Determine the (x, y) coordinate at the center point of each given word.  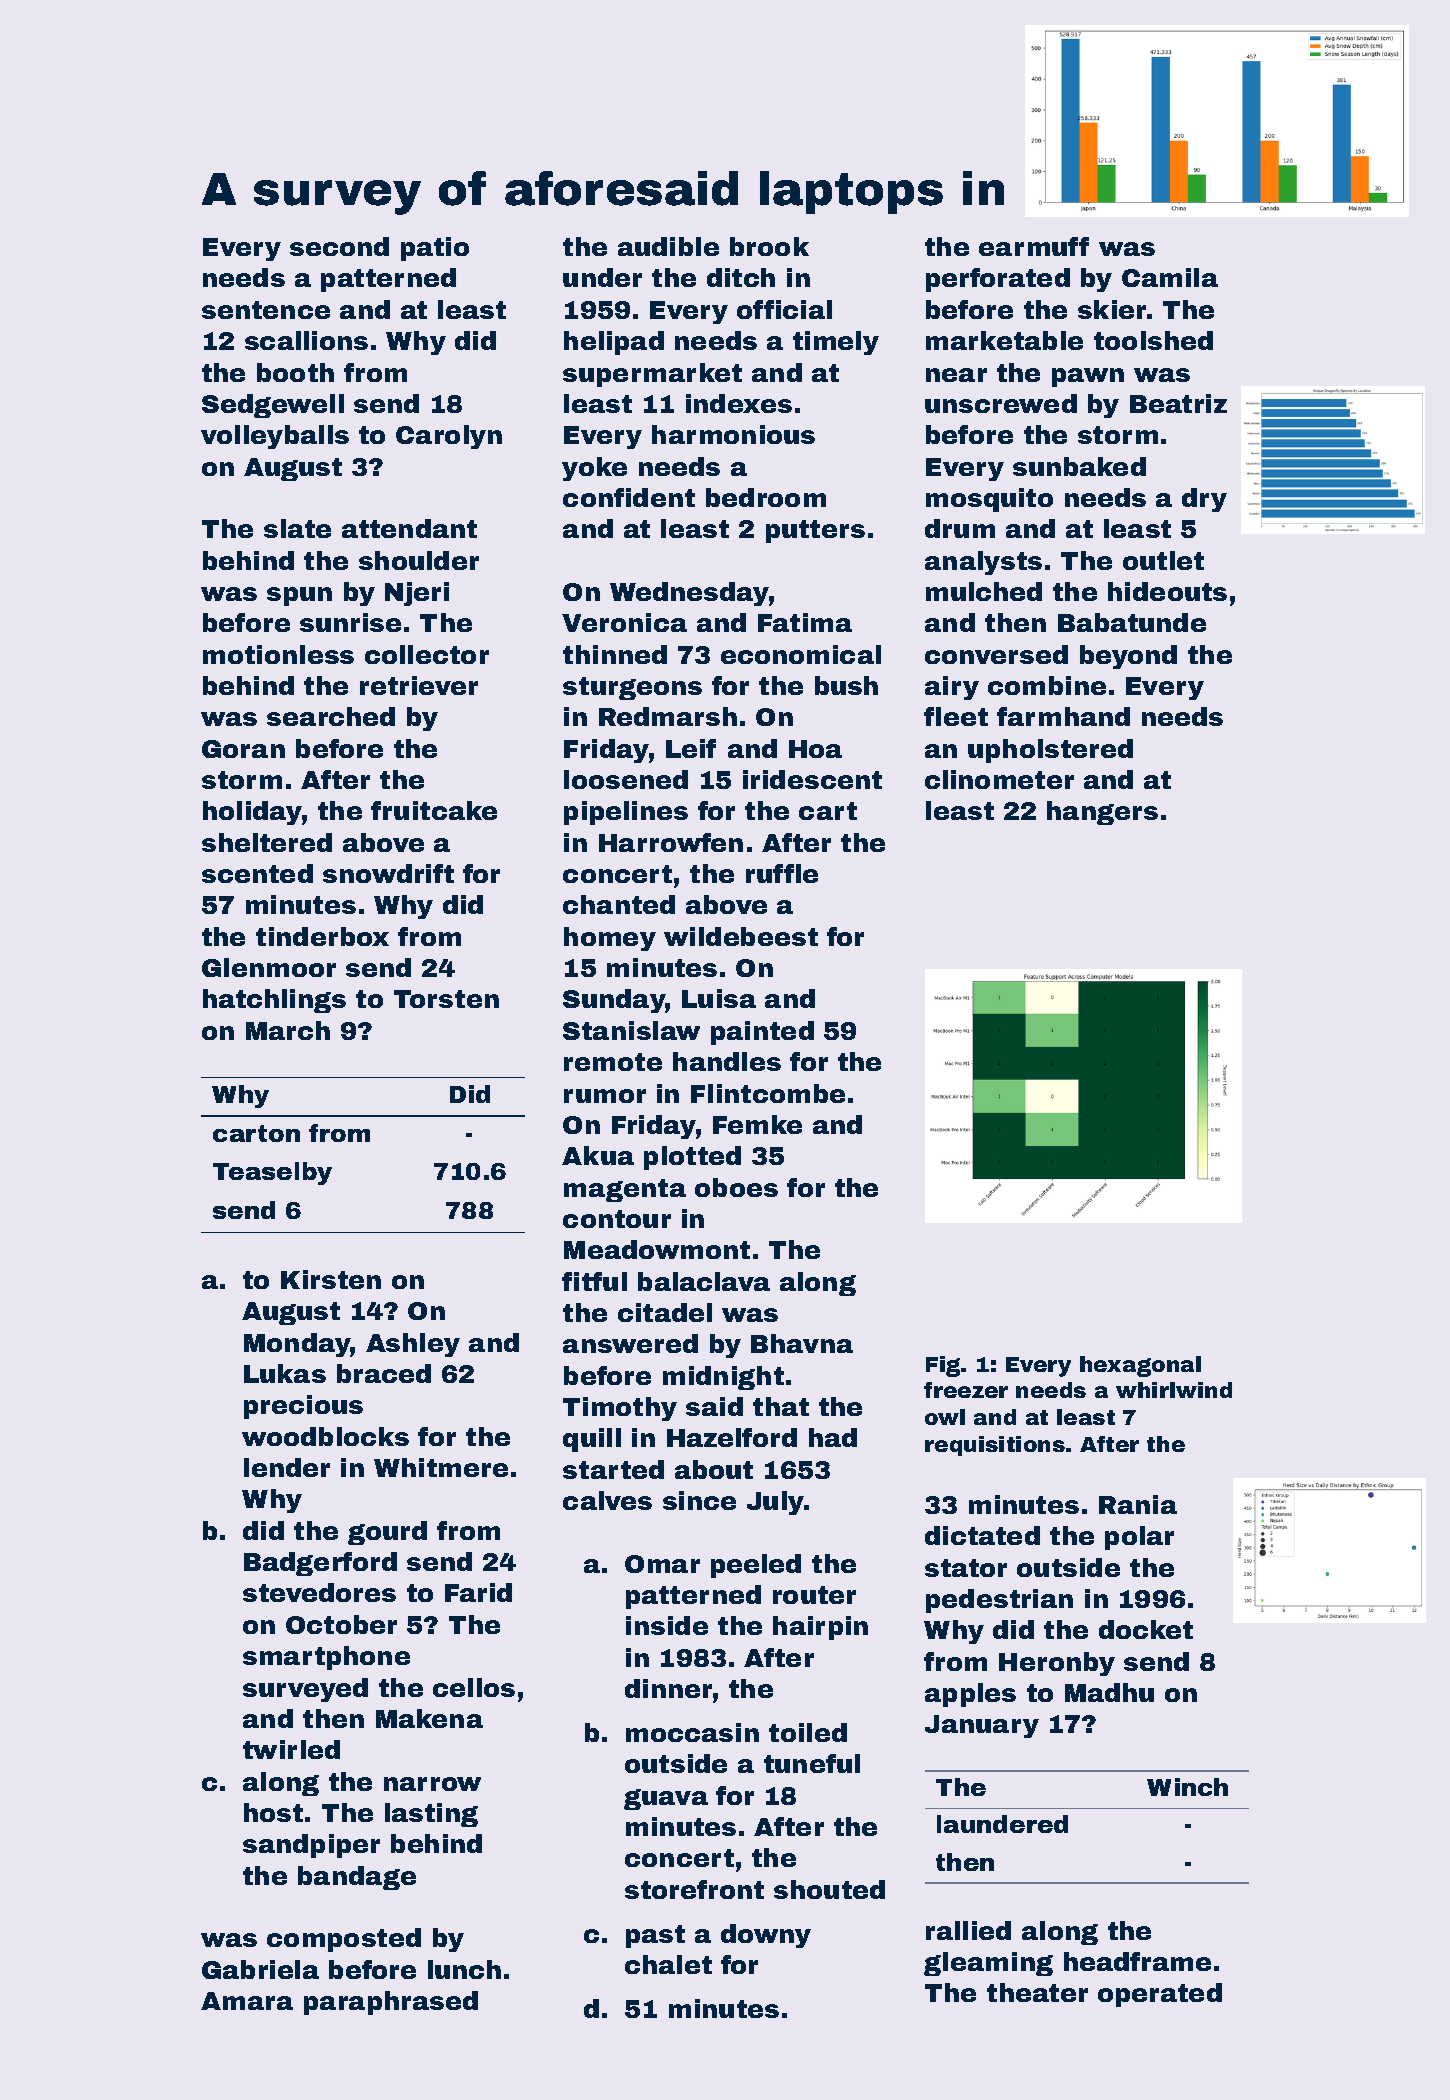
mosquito (989, 500)
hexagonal (1140, 1366)
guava (666, 1799)
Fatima (805, 622)
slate (297, 528)
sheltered (267, 842)
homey (610, 939)
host (273, 1812)
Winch (1187, 1787)
